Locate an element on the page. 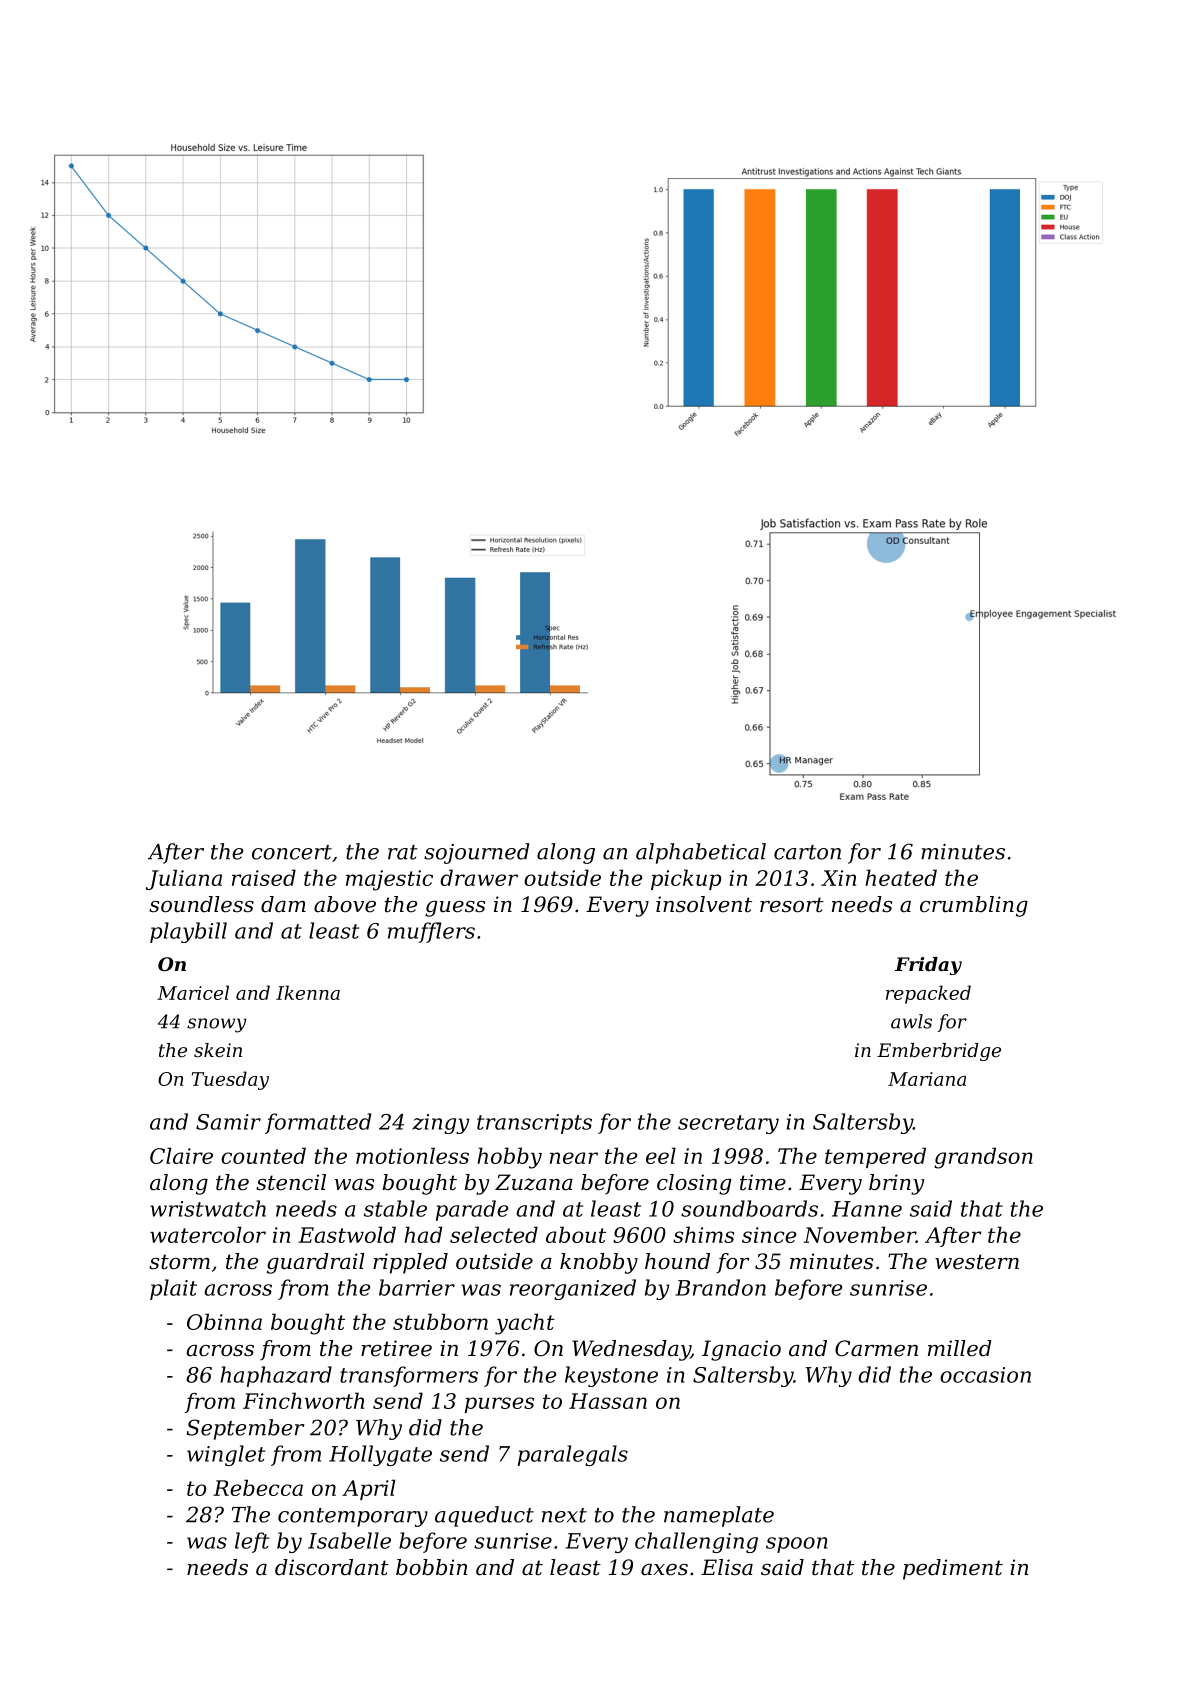  next is located at coordinates (564, 1515).
